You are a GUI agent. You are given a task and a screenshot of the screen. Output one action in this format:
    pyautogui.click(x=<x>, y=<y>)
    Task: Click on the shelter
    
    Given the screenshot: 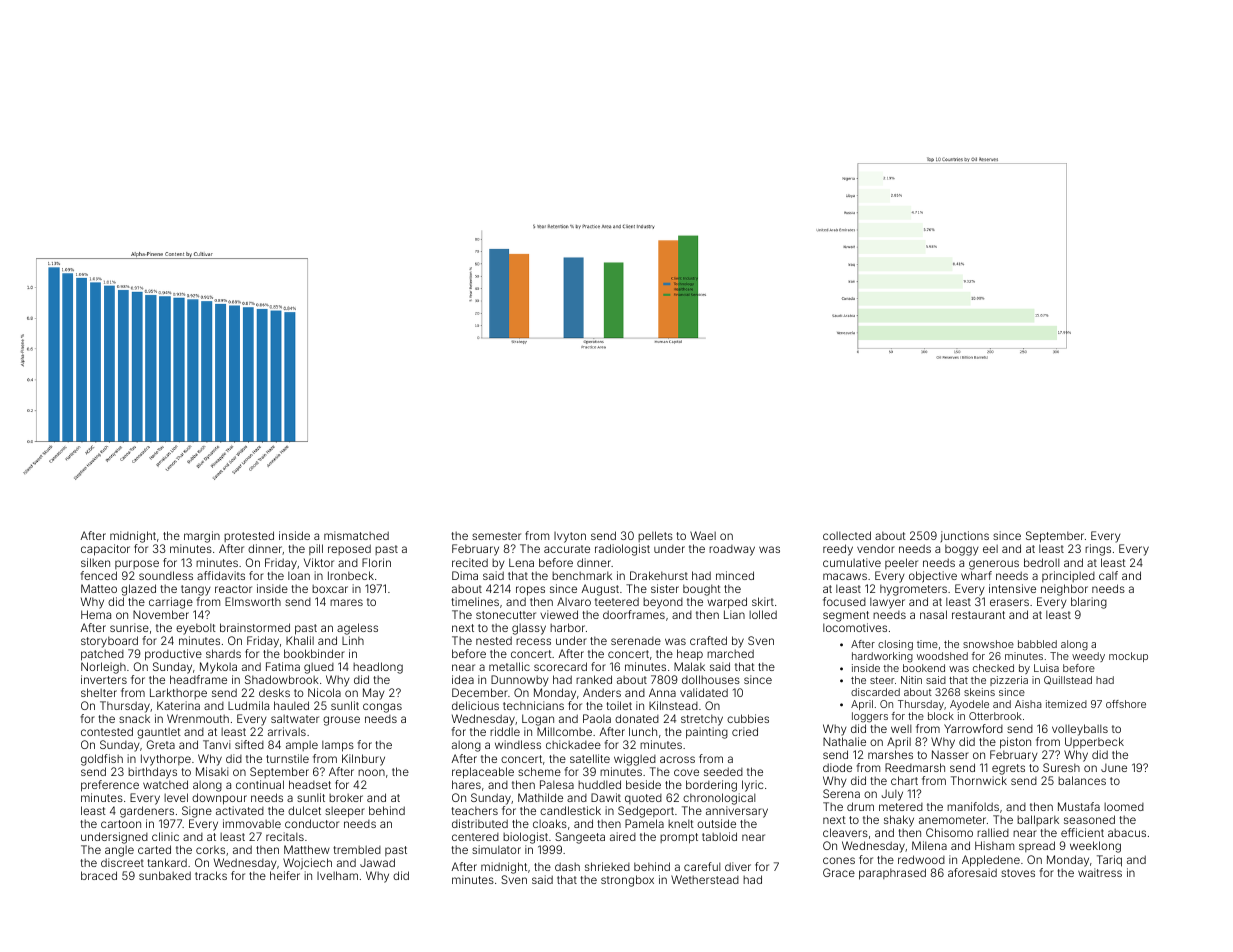 What is the action you would take?
    pyautogui.click(x=99, y=692)
